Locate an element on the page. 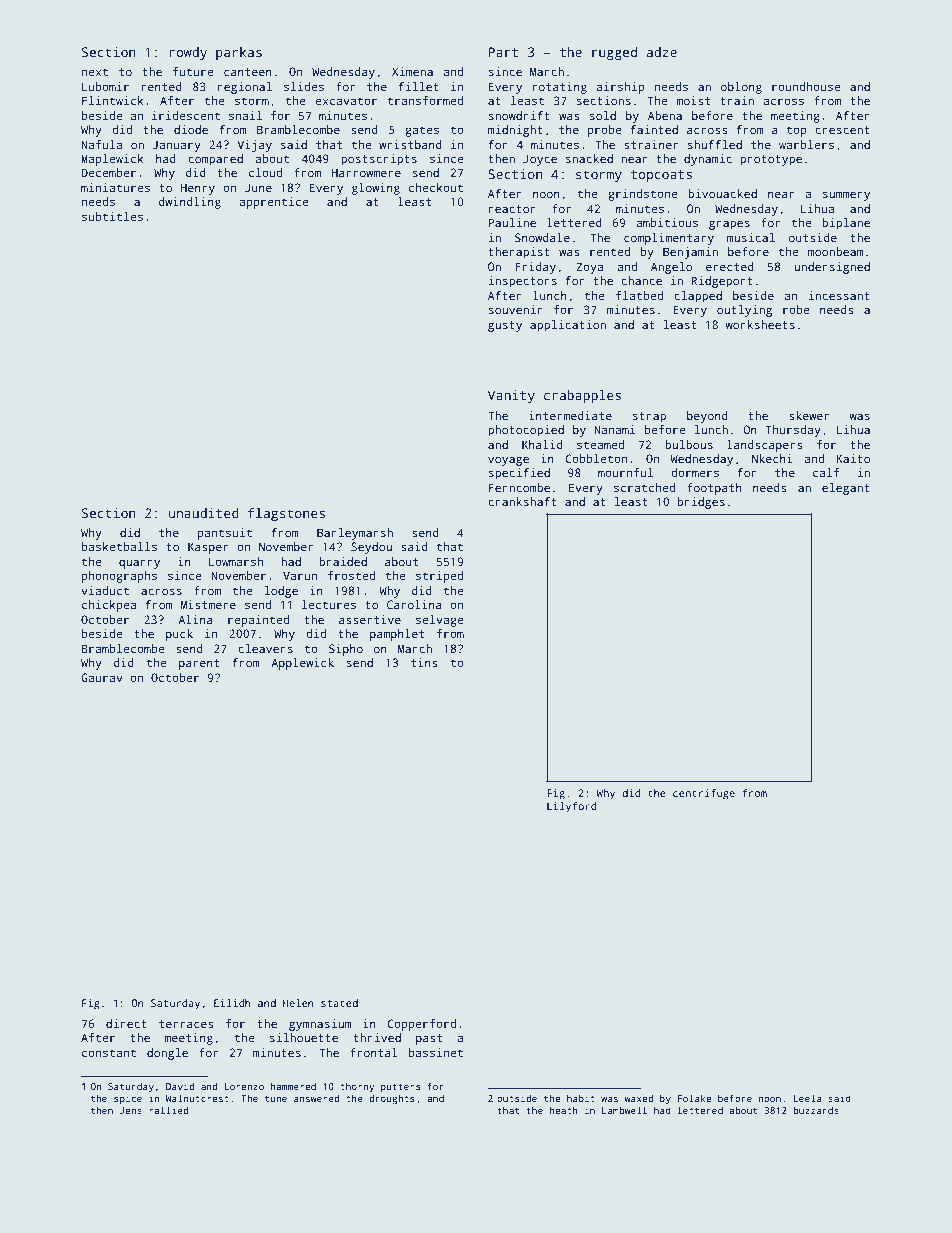 The image size is (952, 1233). bridges is located at coordinates (701, 503).
